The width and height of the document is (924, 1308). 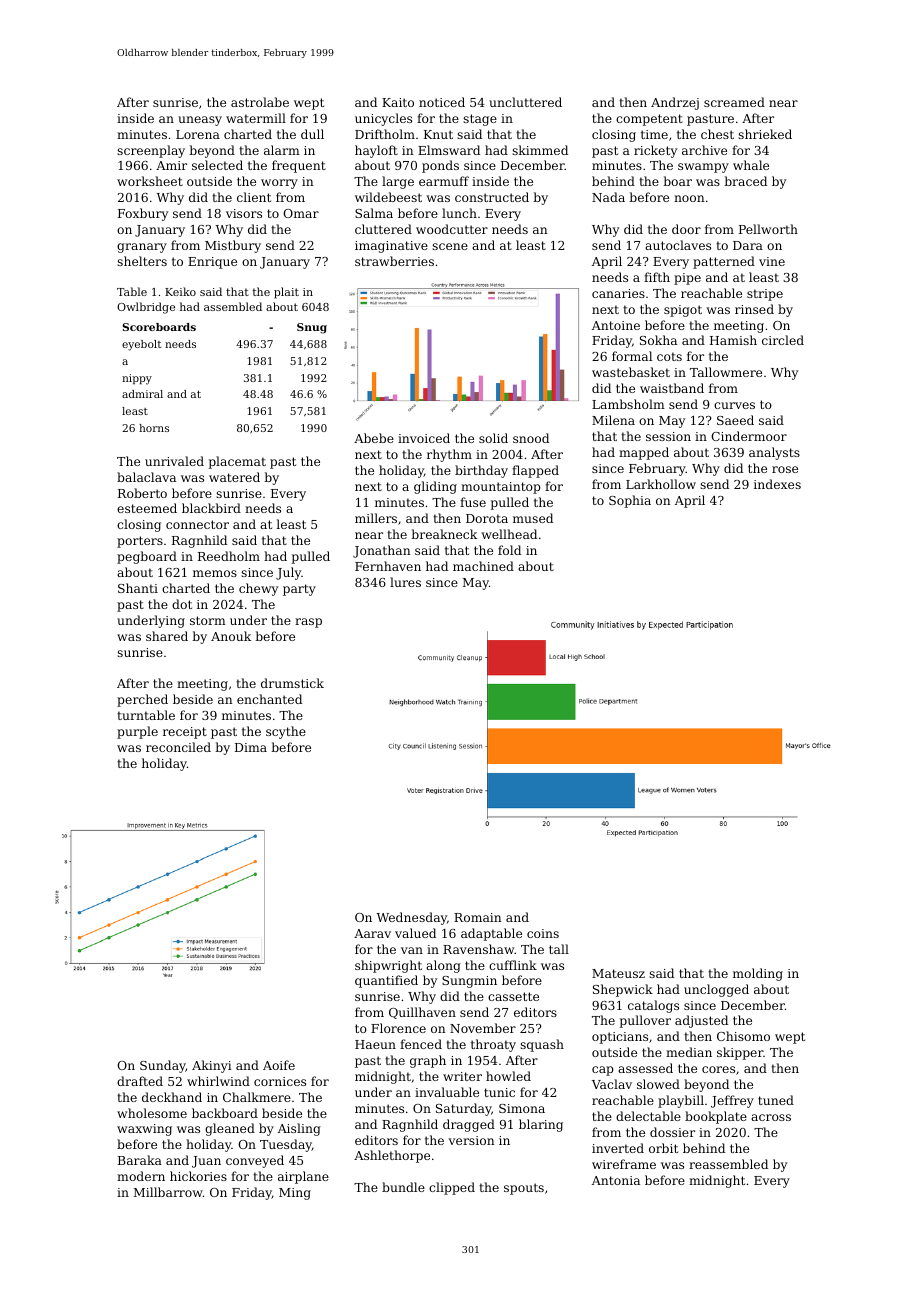 What do you see at coordinates (269, 699) in the document?
I see `enchanted` at bounding box center [269, 699].
